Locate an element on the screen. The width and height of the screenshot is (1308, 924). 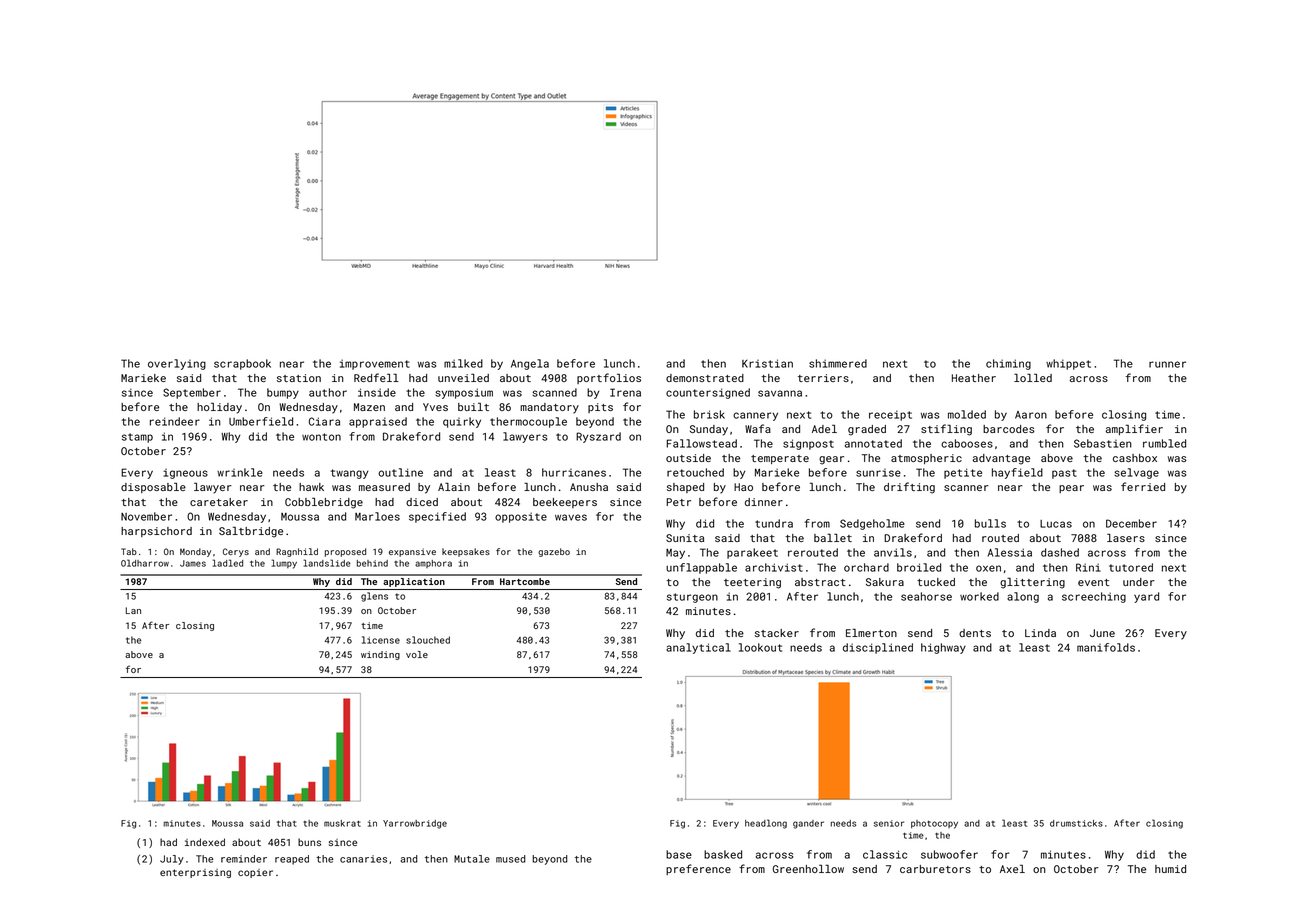
Kristian is located at coordinates (767, 363).
